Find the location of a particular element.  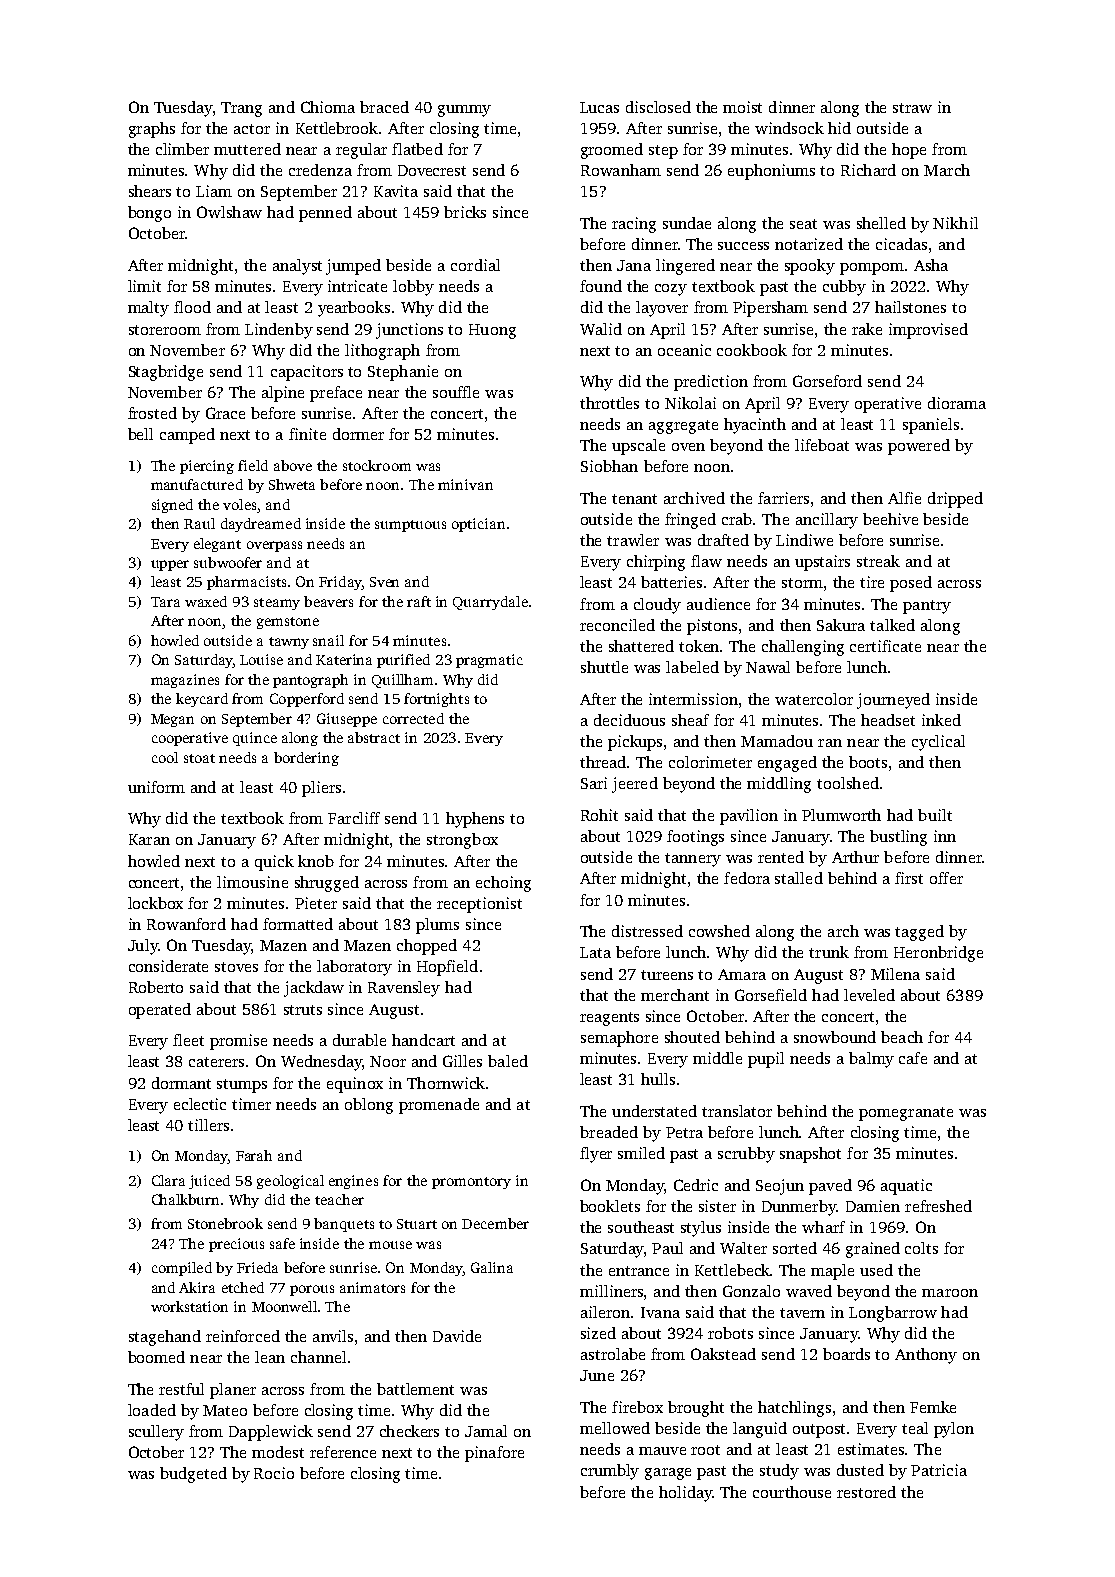

crumbly is located at coordinates (610, 1472).
